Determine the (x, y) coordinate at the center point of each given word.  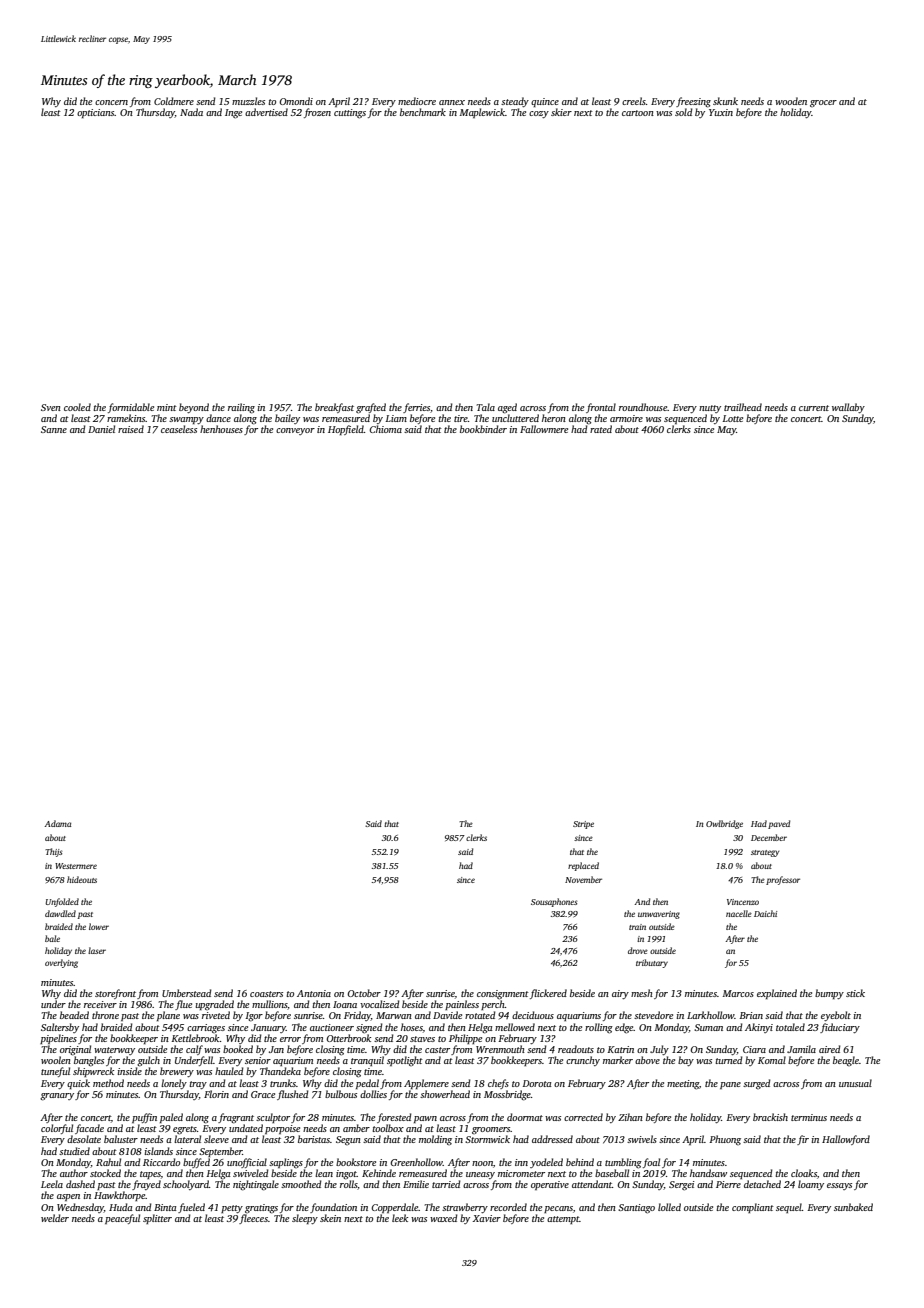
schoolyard (186, 1185)
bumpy (829, 994)
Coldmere (174, 101)
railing (241, 408)
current (814, 408)
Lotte (733, 418)
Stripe (583, 825)
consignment (503, 995)
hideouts (82, 879)
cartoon (638, 113)
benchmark (423, 112)
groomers (491, 1130)
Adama (57, 823)
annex (452, 102)
